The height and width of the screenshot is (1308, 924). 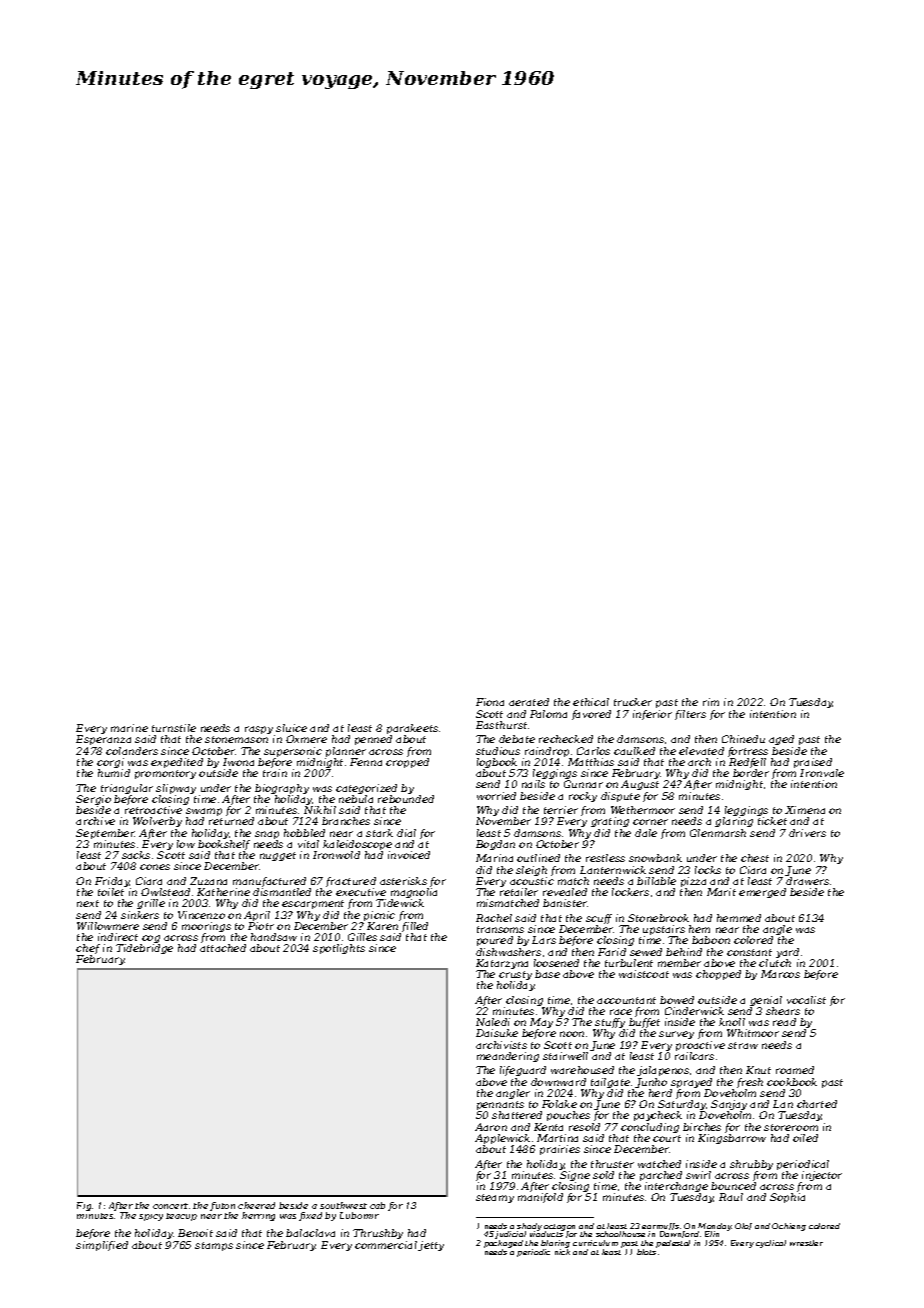 I want to click on August, so click(x=640, y=785).
